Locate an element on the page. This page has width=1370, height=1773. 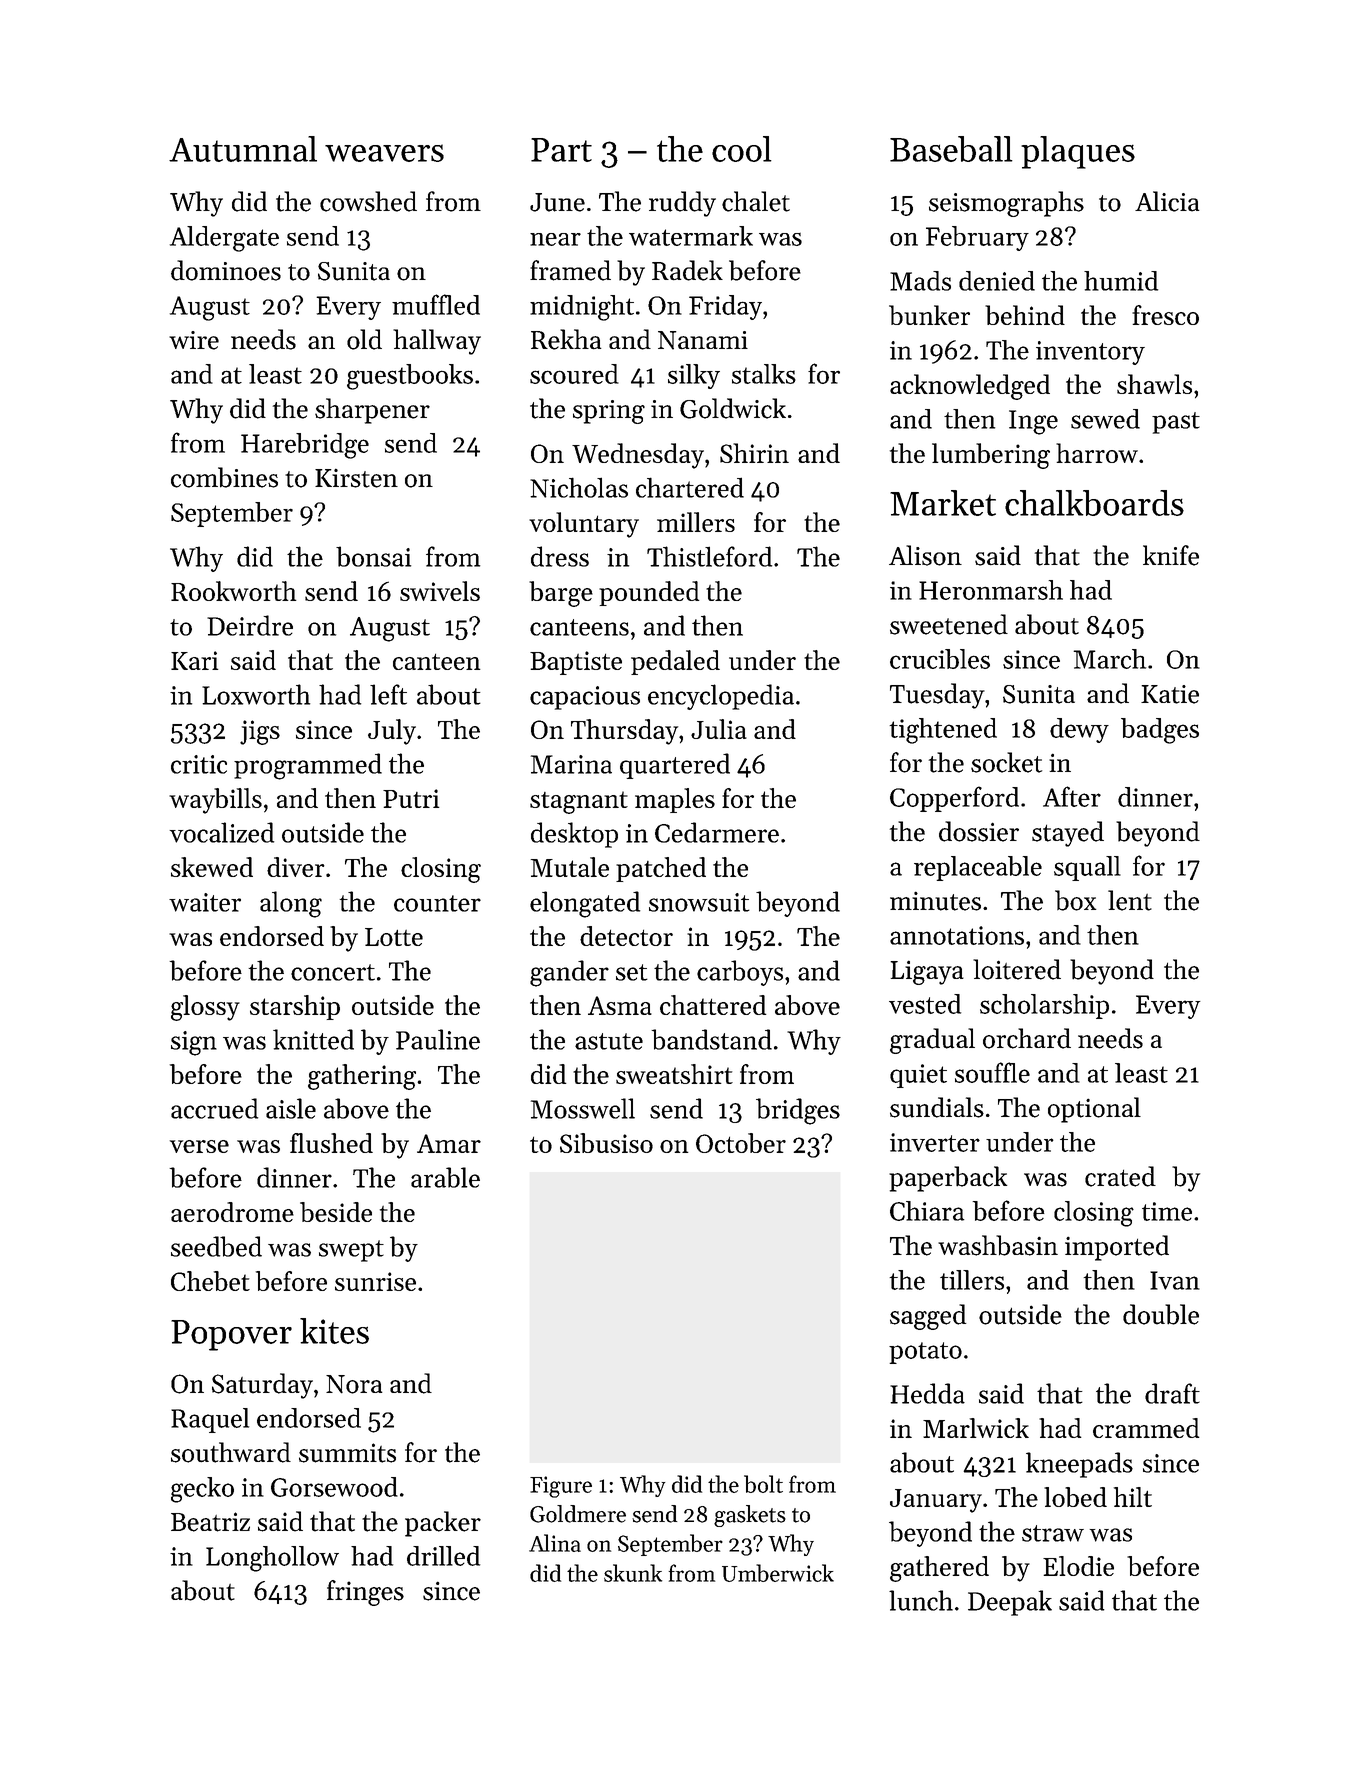
Longhollow is located at coordinates (272, 1559).
